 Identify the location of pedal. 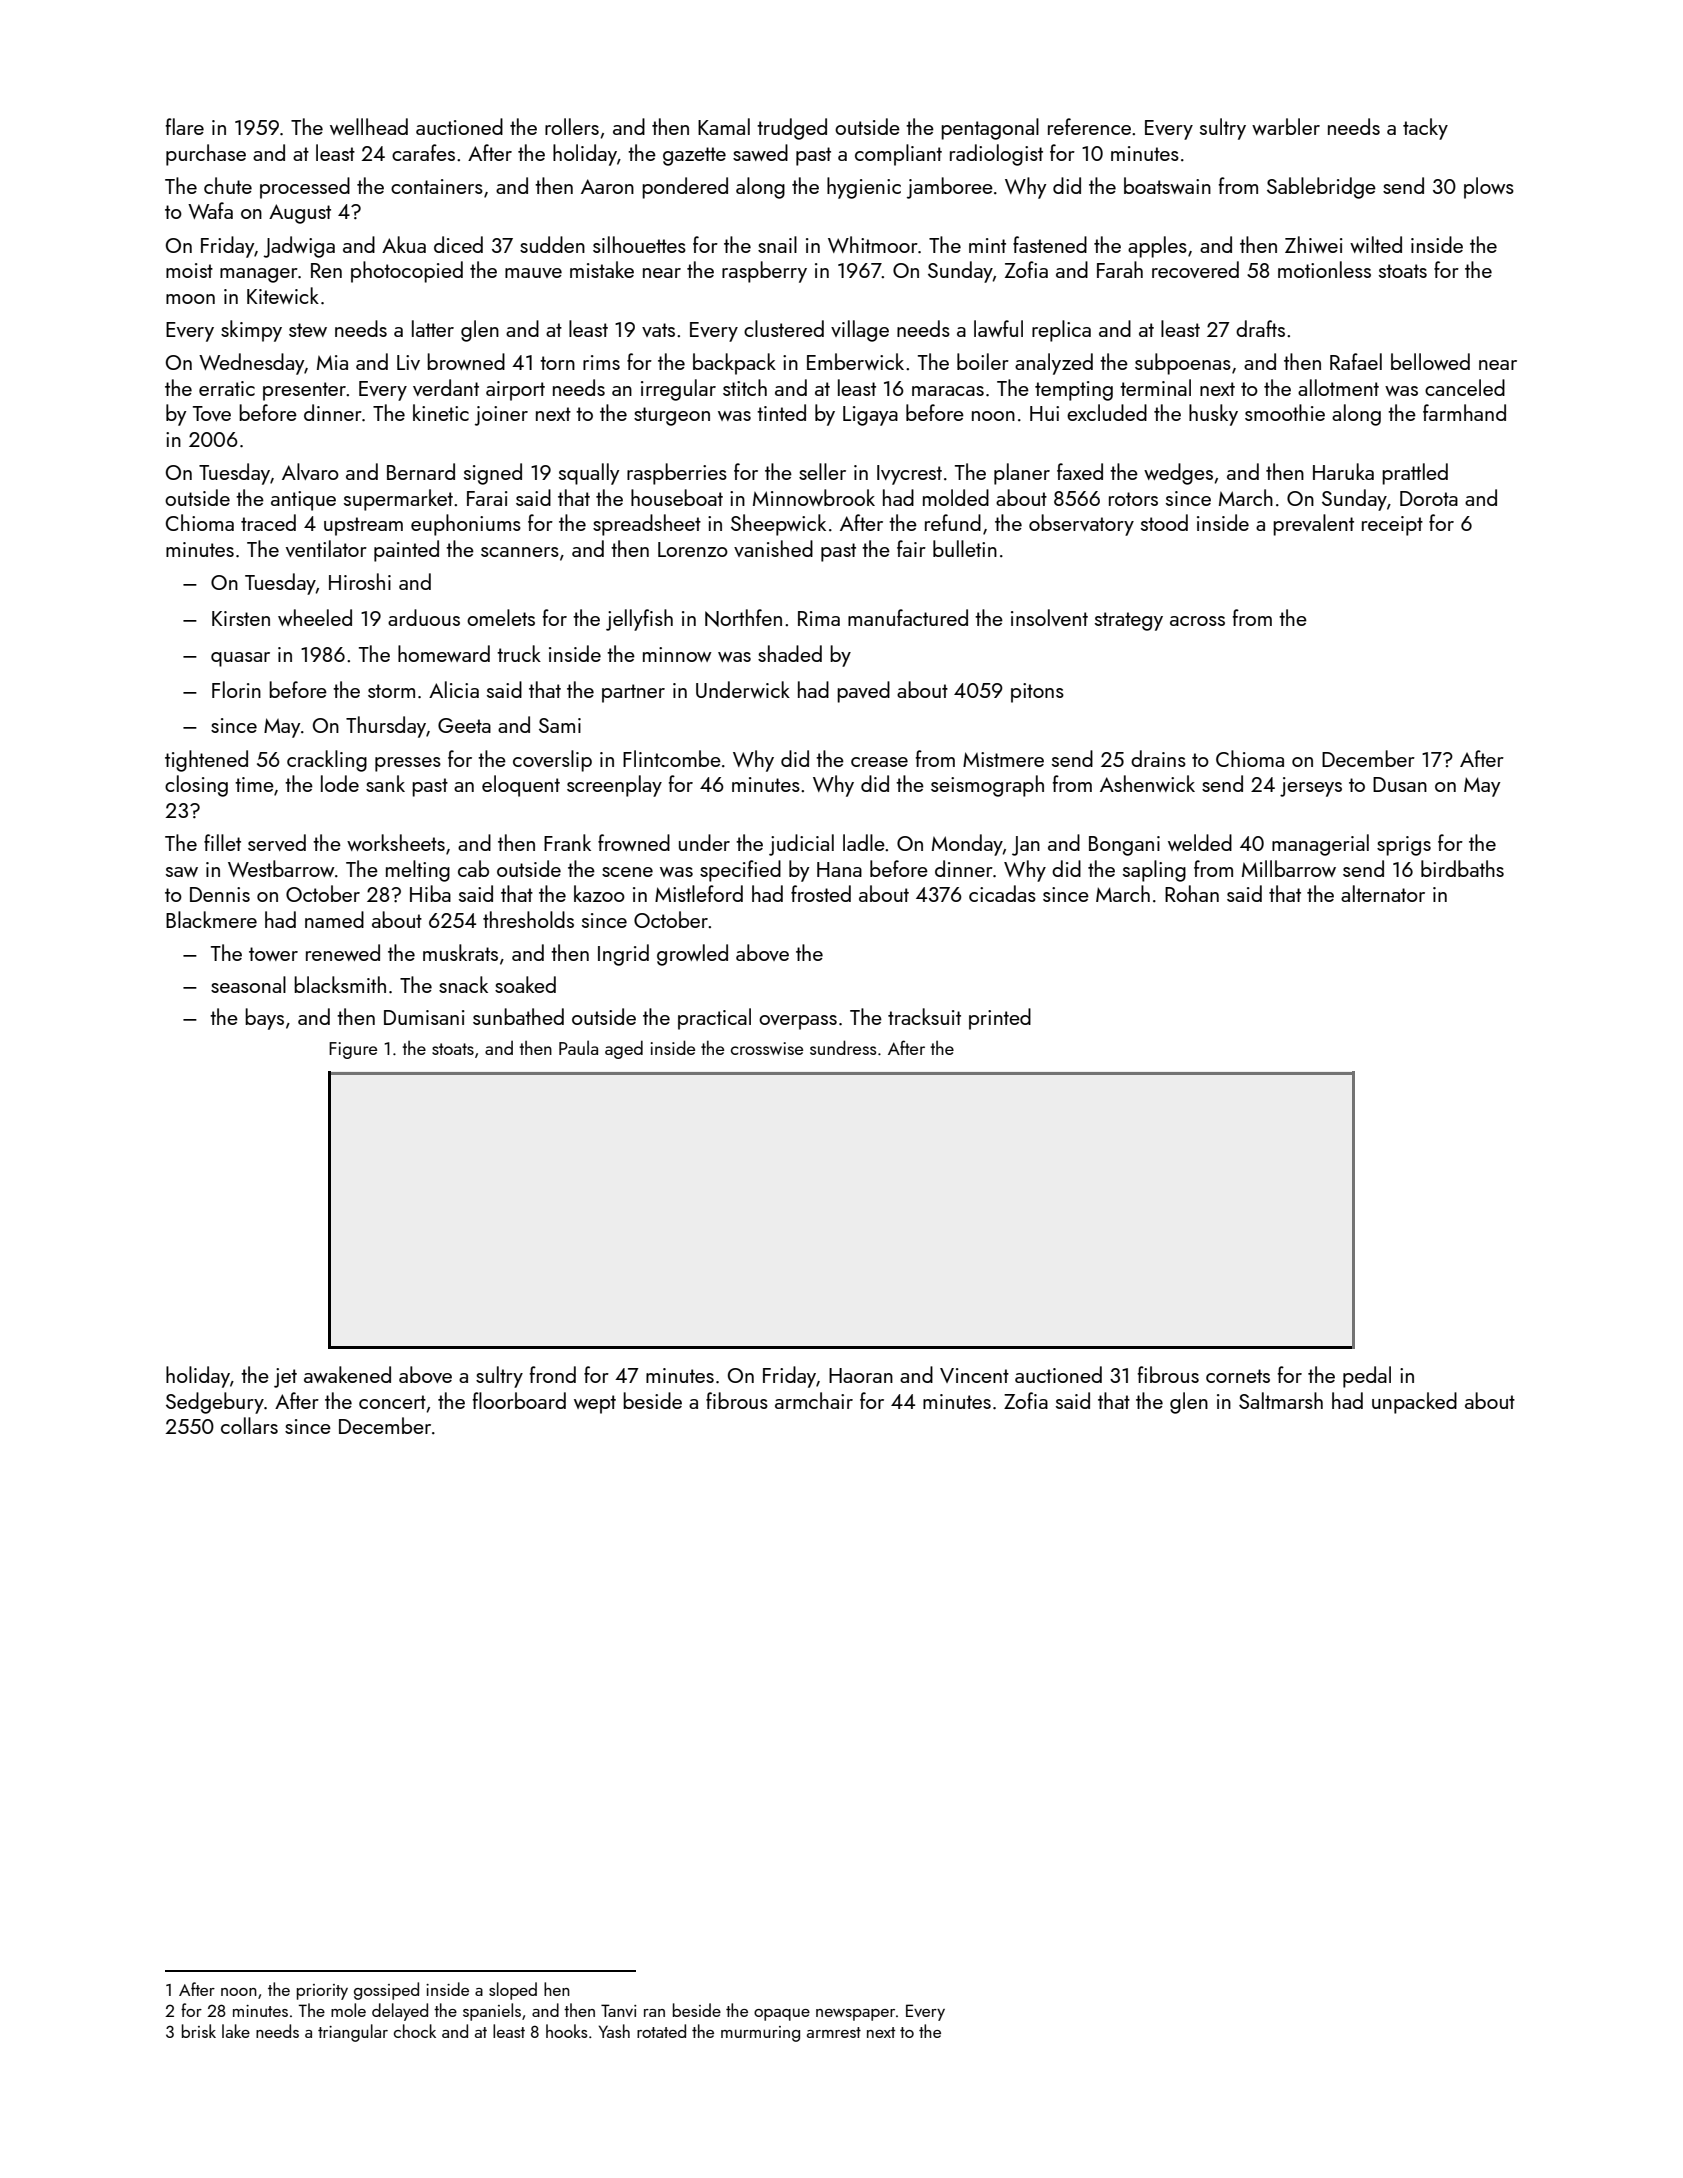
(1367, 1377).
